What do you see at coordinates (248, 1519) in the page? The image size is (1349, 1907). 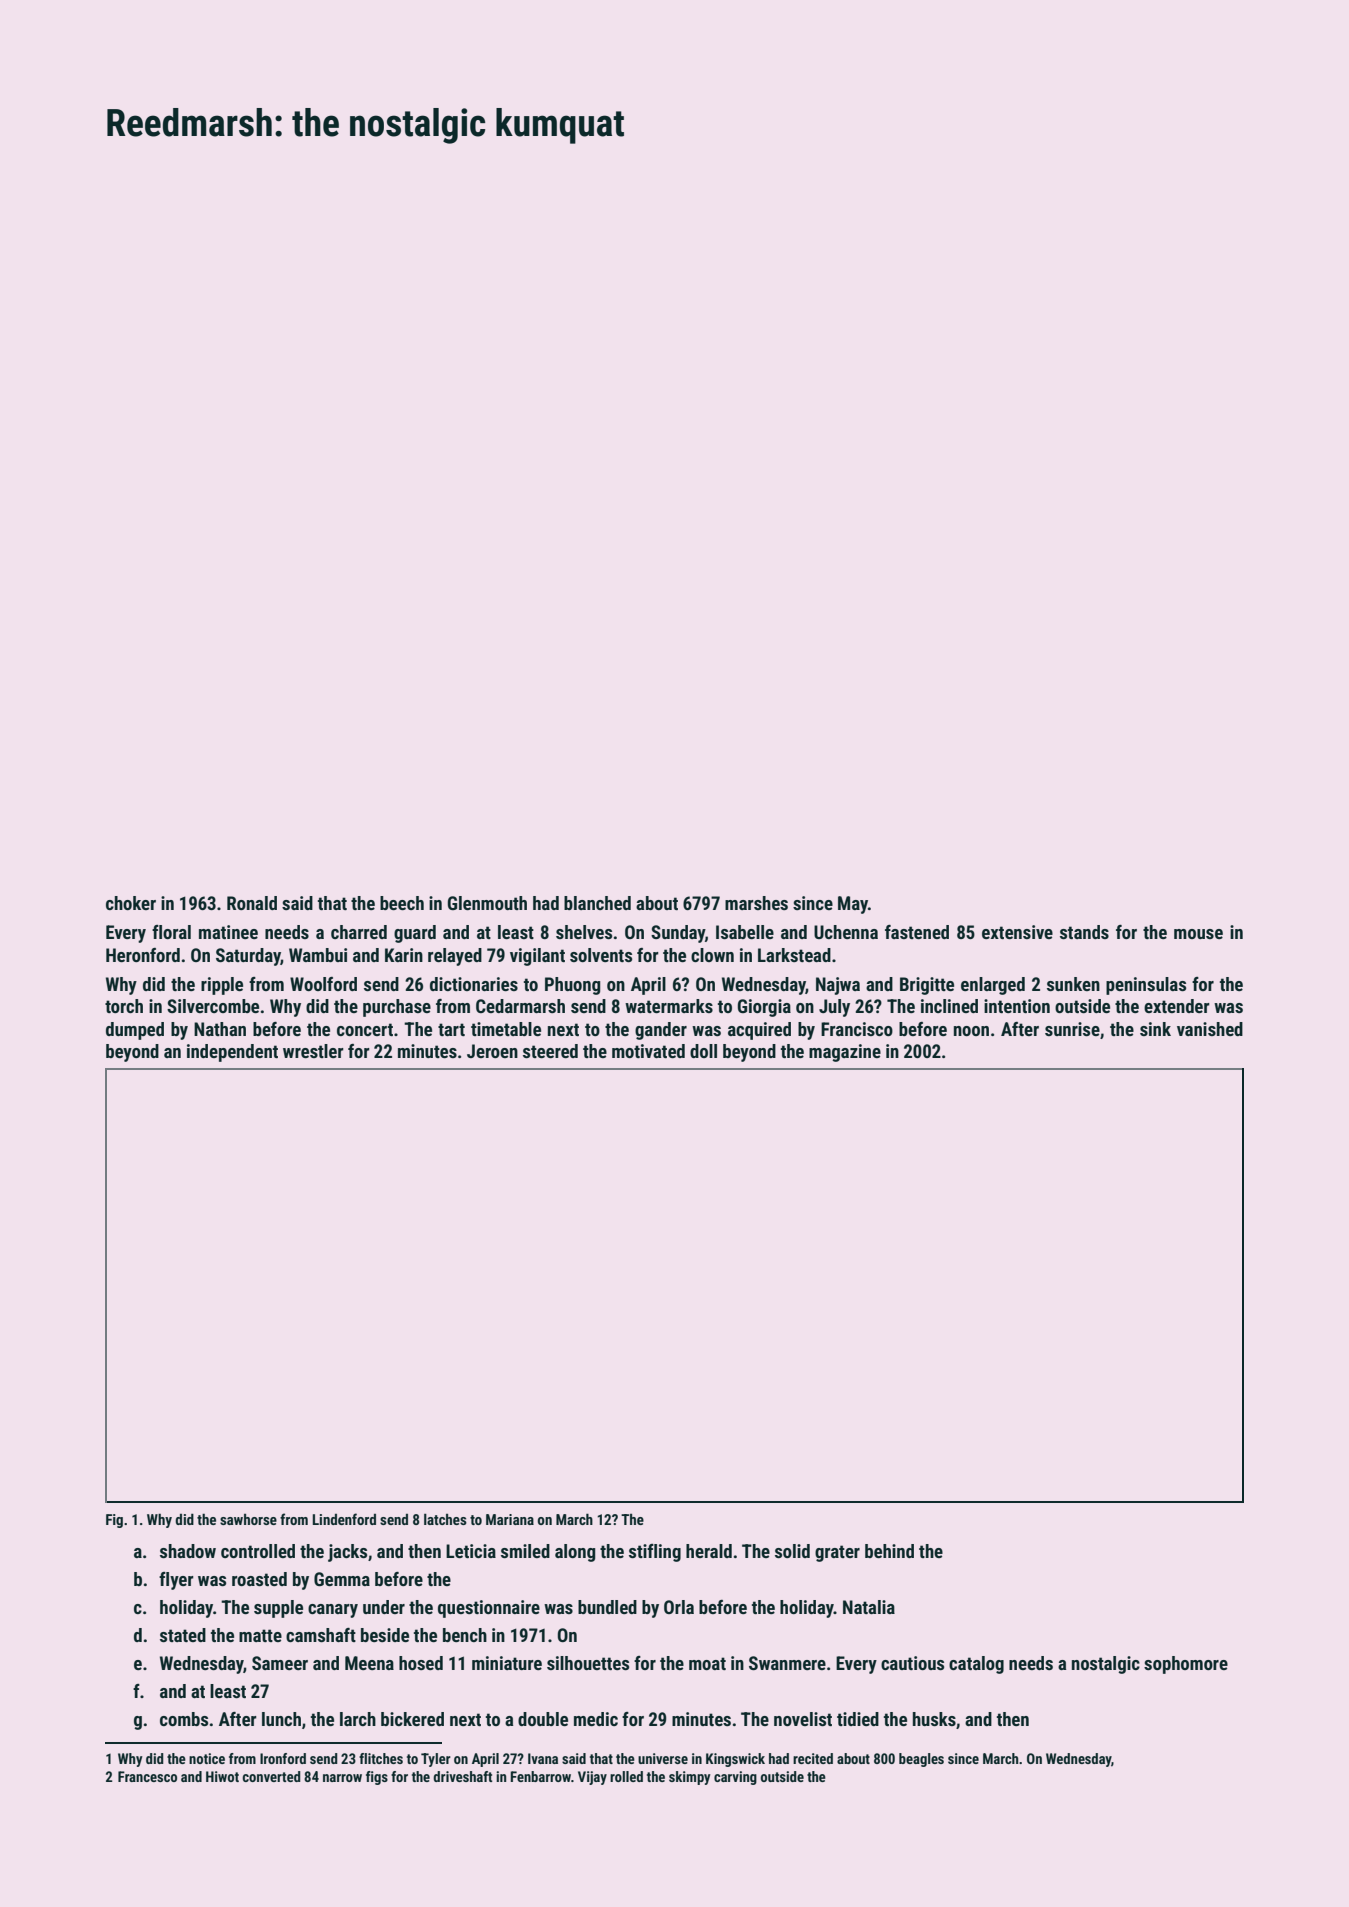 I see `sawhorse` at bounding box center [248, 1519].
